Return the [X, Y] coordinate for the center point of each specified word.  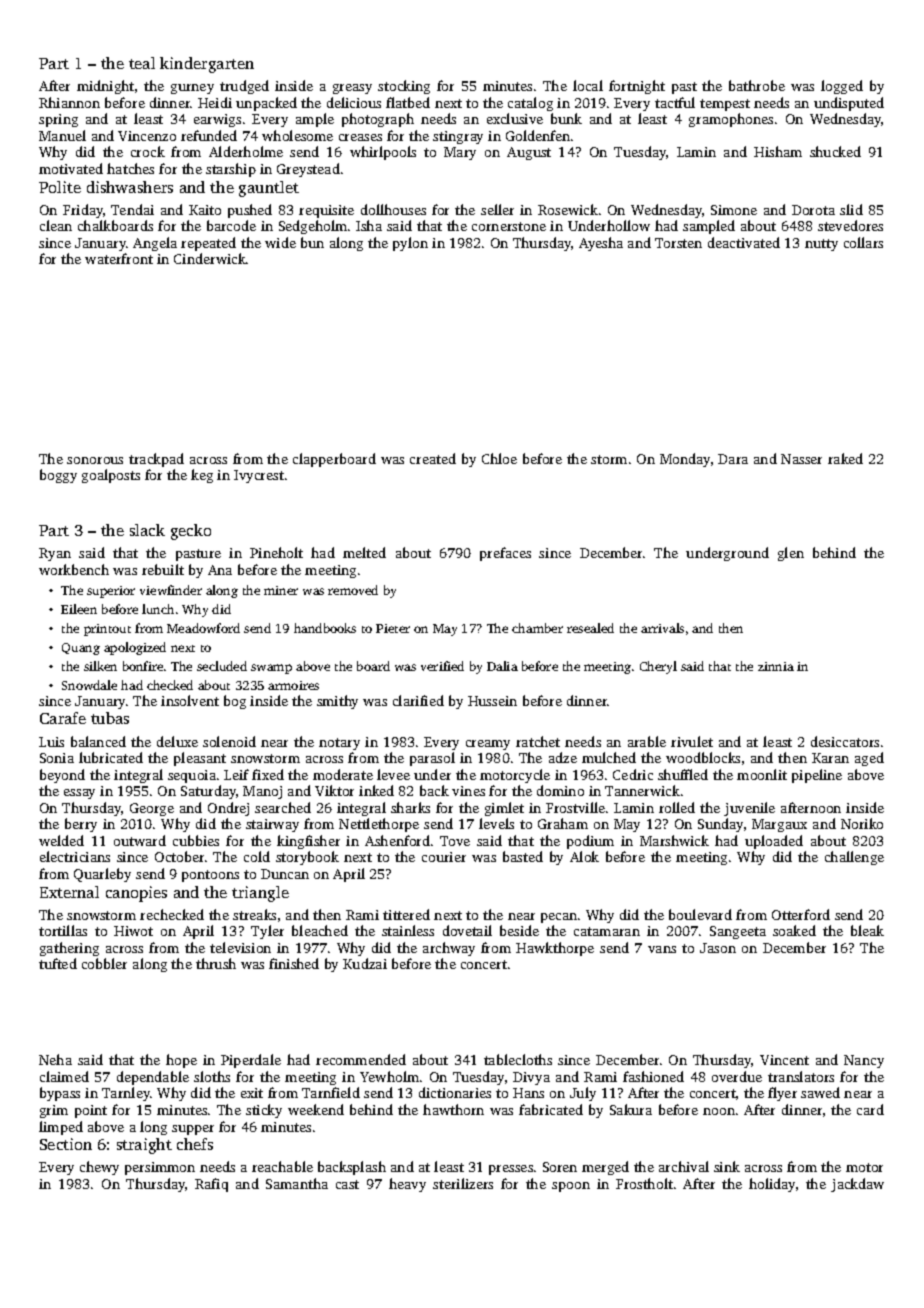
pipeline [817, 776]
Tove [455, 841]
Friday [83, 211]
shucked [835, 151]
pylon [410, 244]
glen [791, 554]
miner [281, 590]
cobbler [104, 963]
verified [442, 666]
